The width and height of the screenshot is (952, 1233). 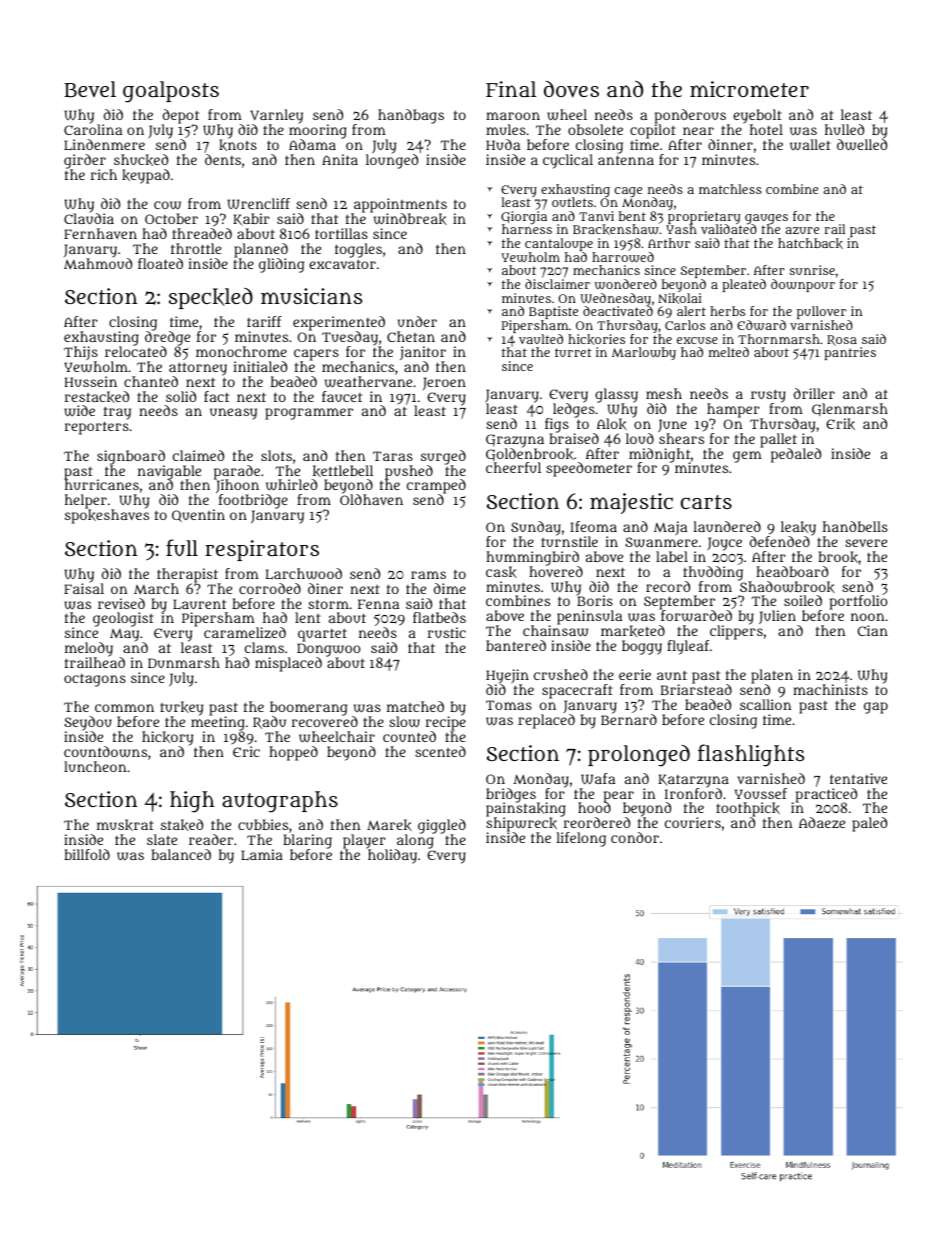 What do you see at coordinates (569, 541) in the screenshot?
I see `turnstile` at bounding box center [569, 541].
